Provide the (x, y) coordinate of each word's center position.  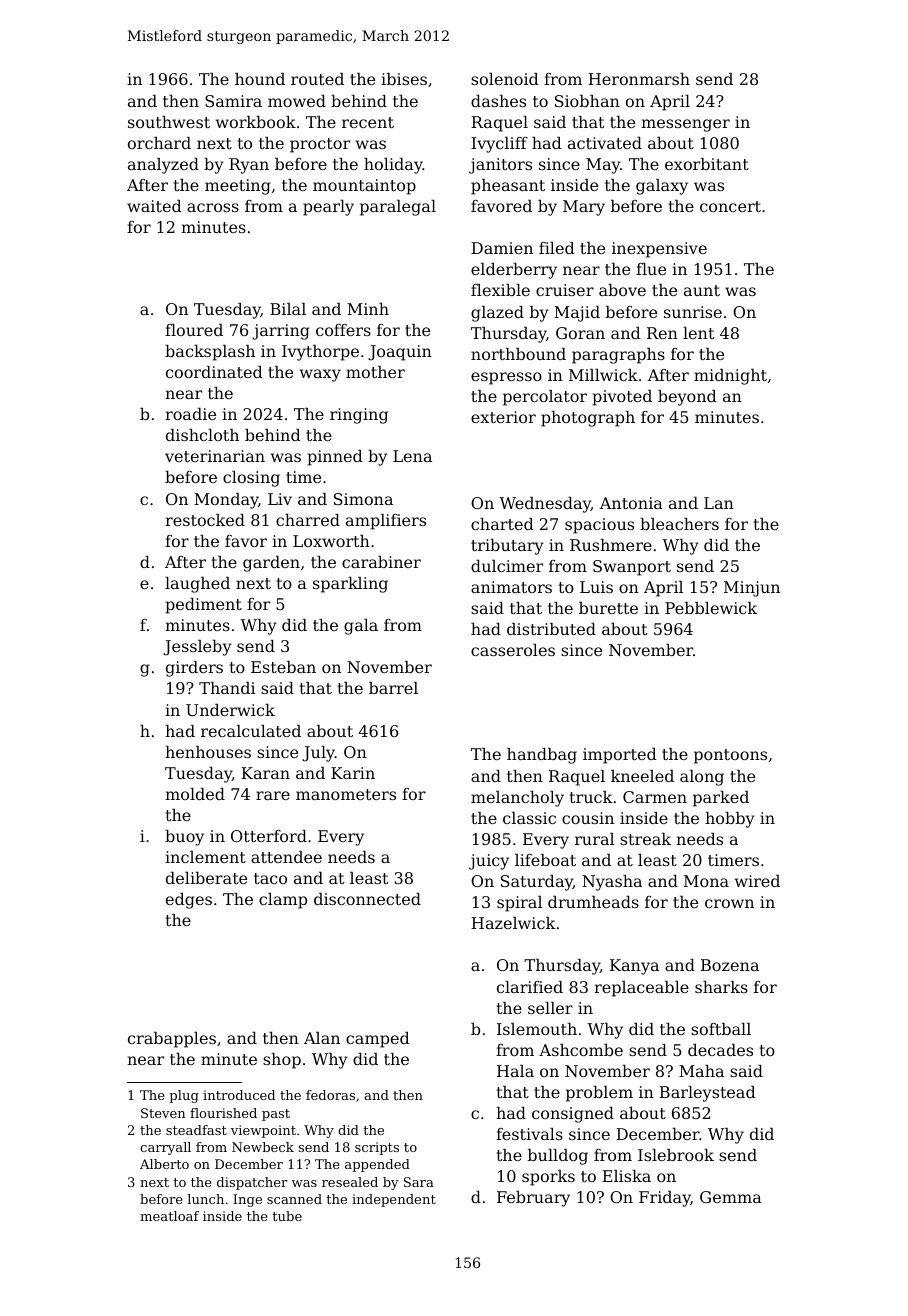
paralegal (398, 208)
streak (645, 839)
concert (730, 206)
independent (394, 1200)
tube (287, 1216)
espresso (506, 378)
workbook (256, 122)
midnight (730, 377)
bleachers (679, 524)
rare (273, 795)
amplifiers (386, 522)
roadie (190, 414)
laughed (197, 585)
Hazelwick (513, 923)
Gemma (731, 1197)
